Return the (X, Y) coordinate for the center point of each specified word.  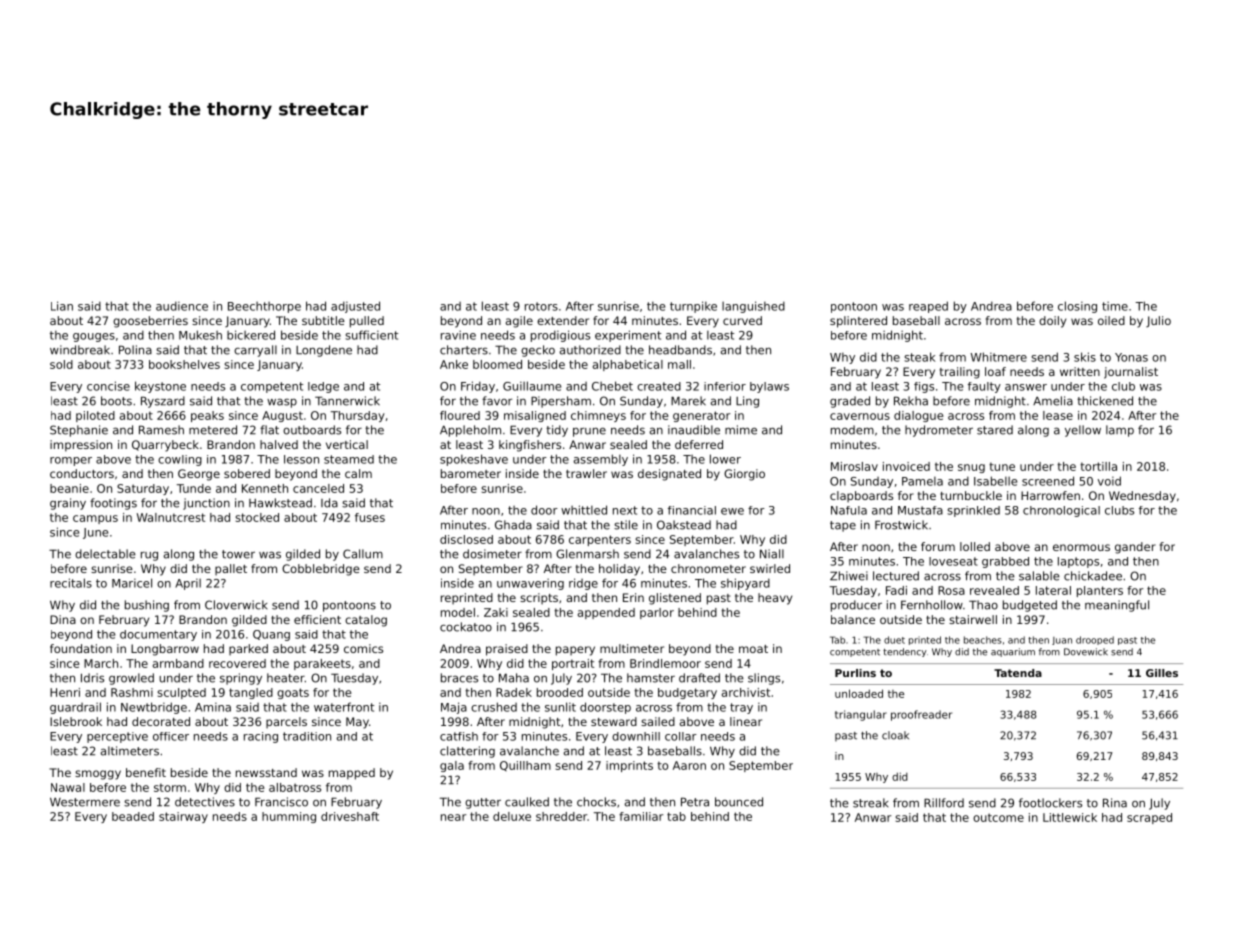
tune (1002, 466)
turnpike (693, 307)
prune (589, 432)
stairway (183, 817)
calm (358, 473)
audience (182, 306)
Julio (1158, 321)
